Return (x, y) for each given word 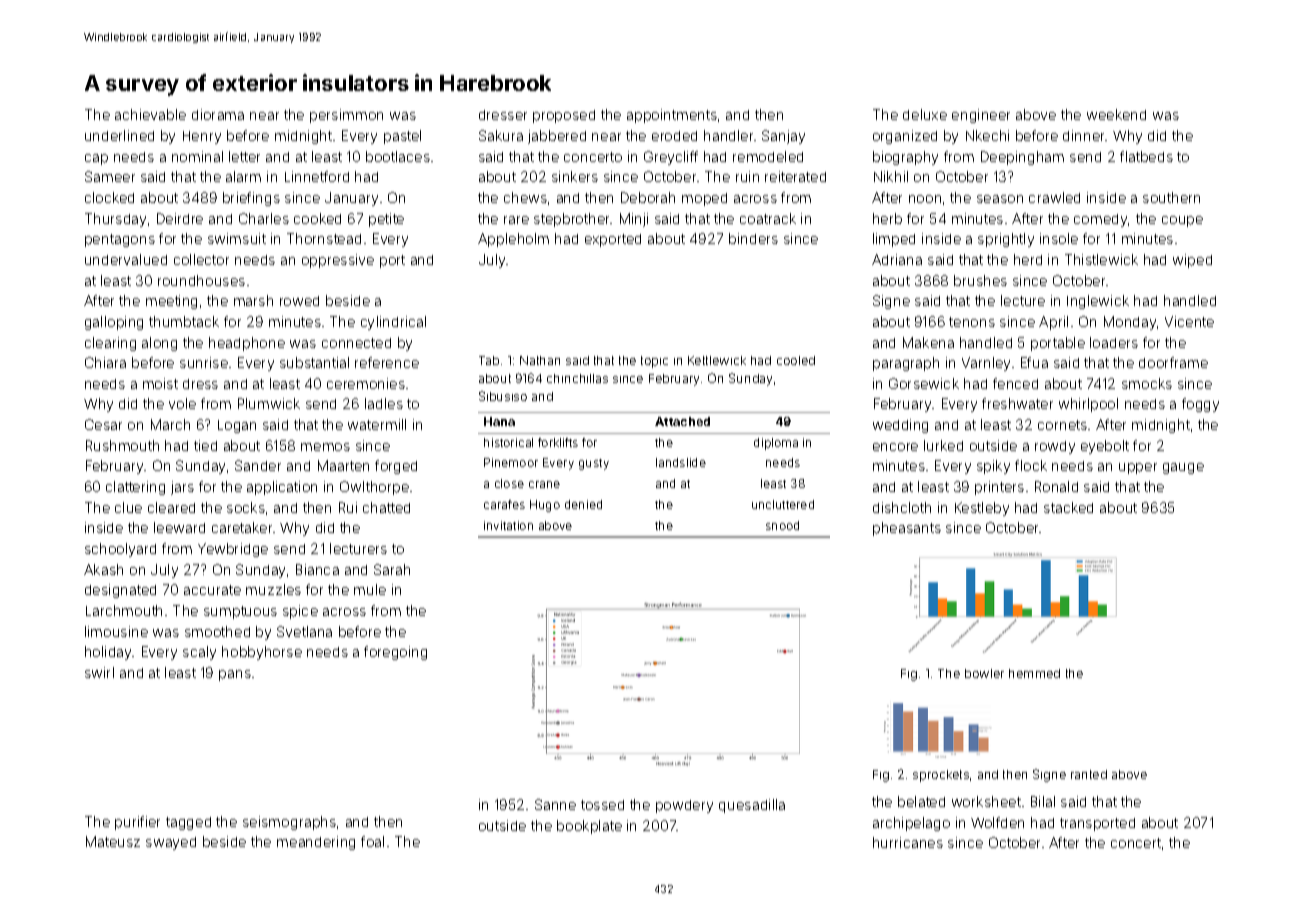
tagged (188, 823)
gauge (1183, 468)
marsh (253, 300)
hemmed (1034, 673)
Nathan (540, 360)
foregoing (395, 653)
